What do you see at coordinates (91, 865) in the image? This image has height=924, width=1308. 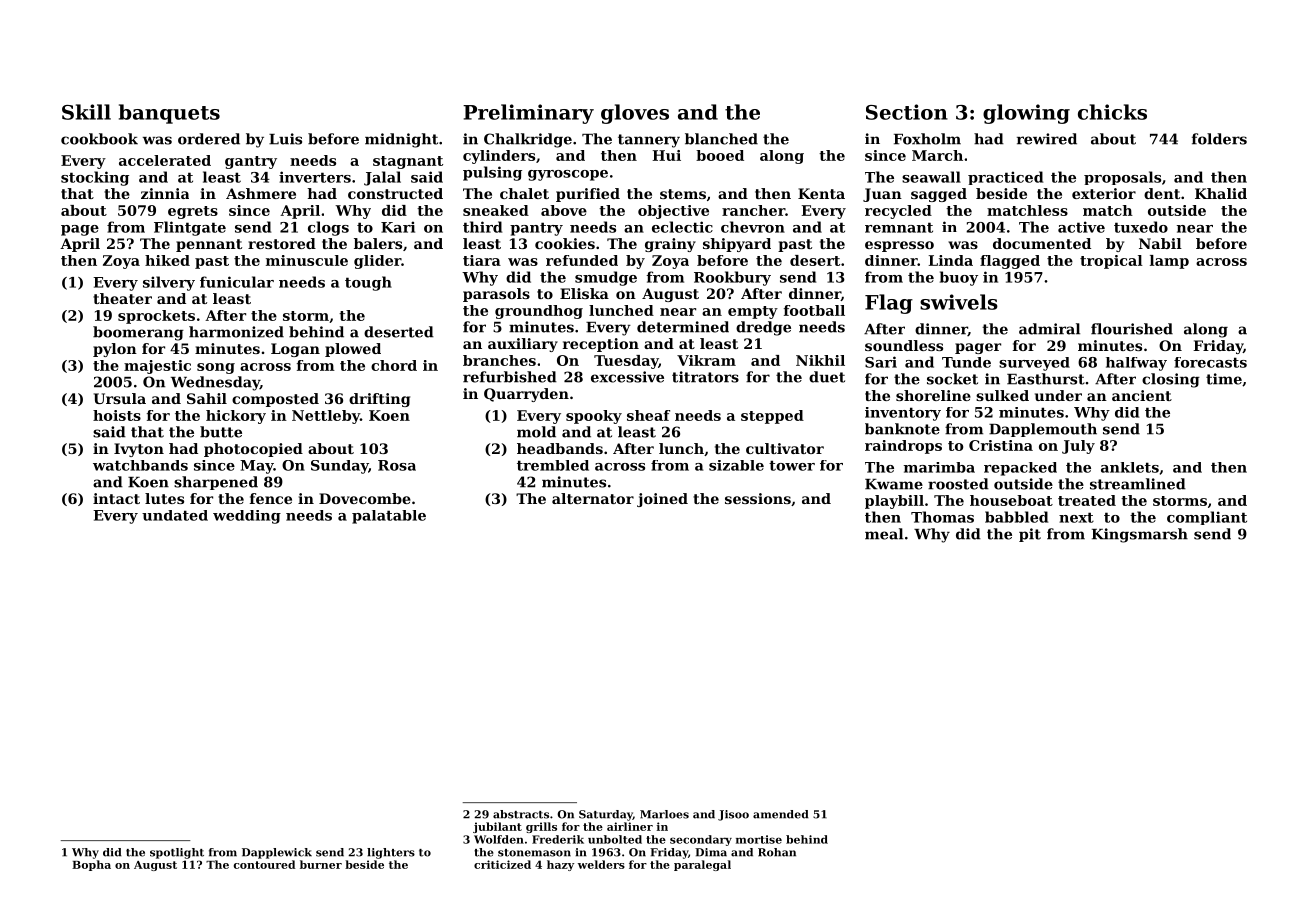 I see `Bopha` at bounding box center [91, 865].
